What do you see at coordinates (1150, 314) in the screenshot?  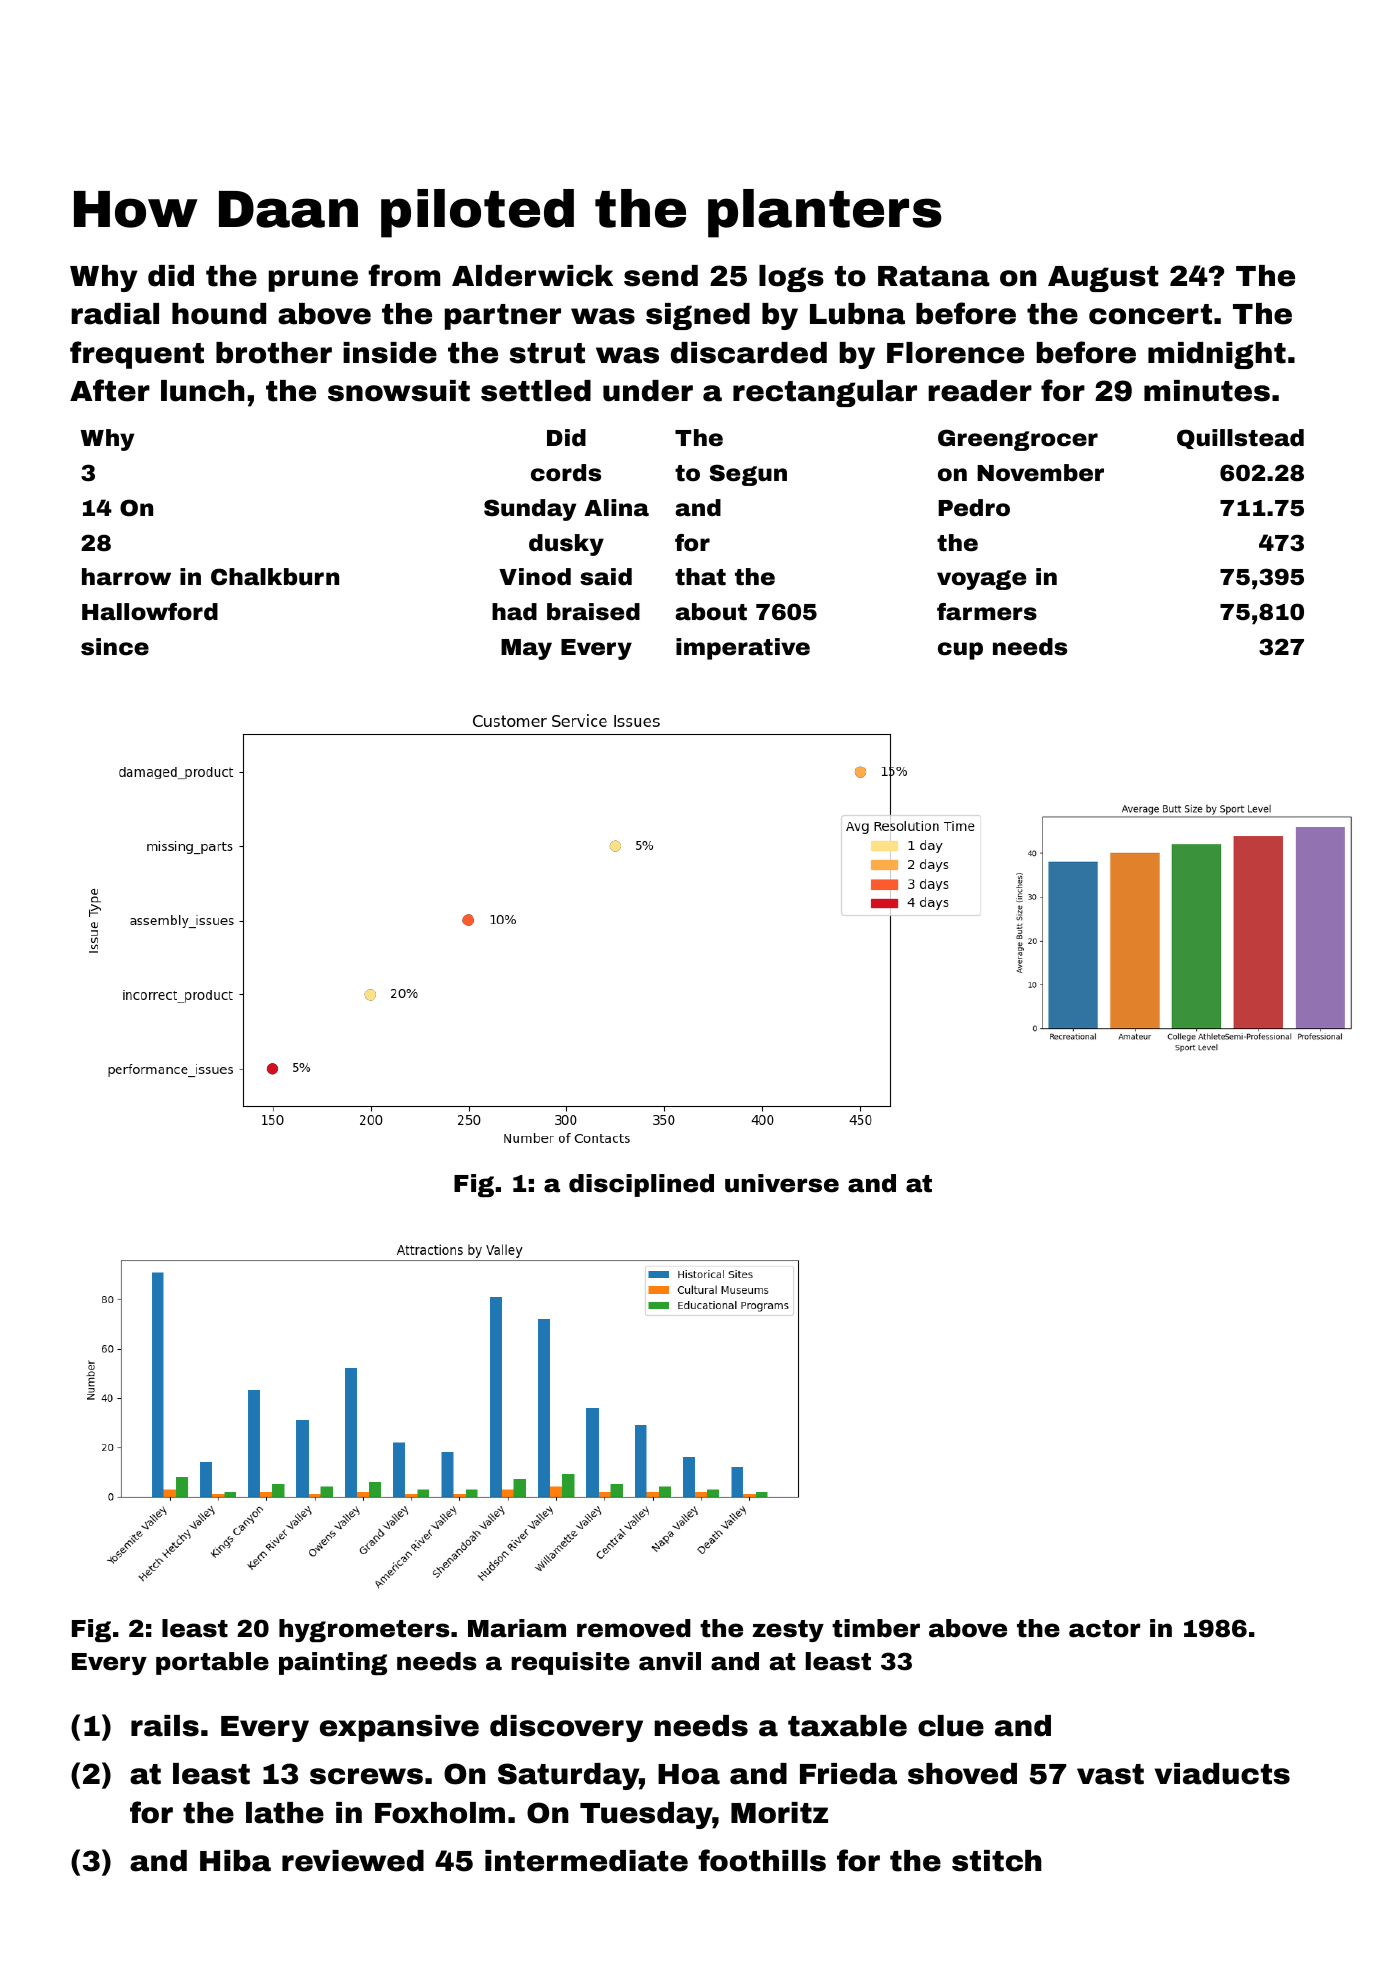 I see `concert` at bounding box center [1150, 314].
